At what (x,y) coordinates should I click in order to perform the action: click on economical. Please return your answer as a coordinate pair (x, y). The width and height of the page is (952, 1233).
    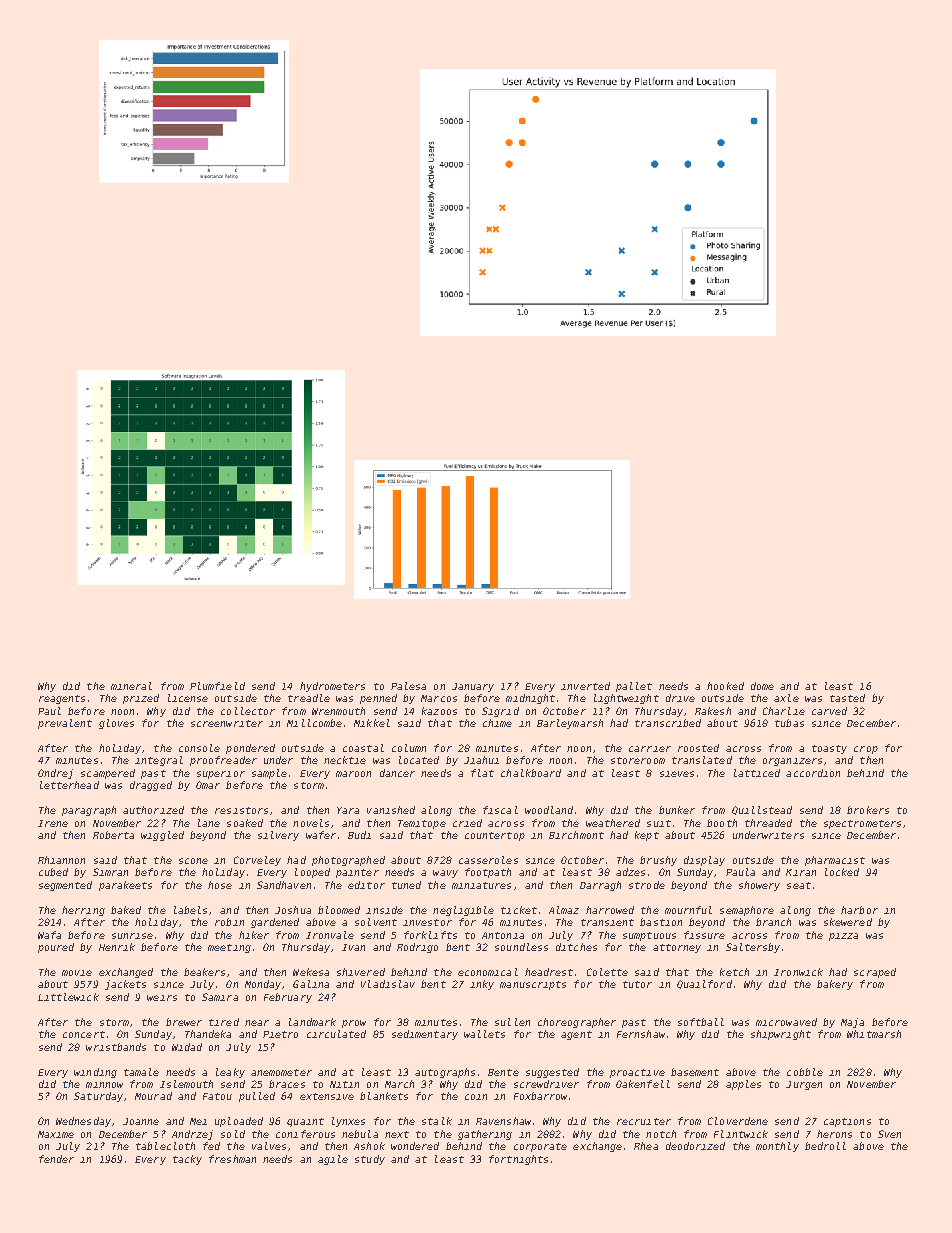
    Looking at the image, I should click on (488, 972).
